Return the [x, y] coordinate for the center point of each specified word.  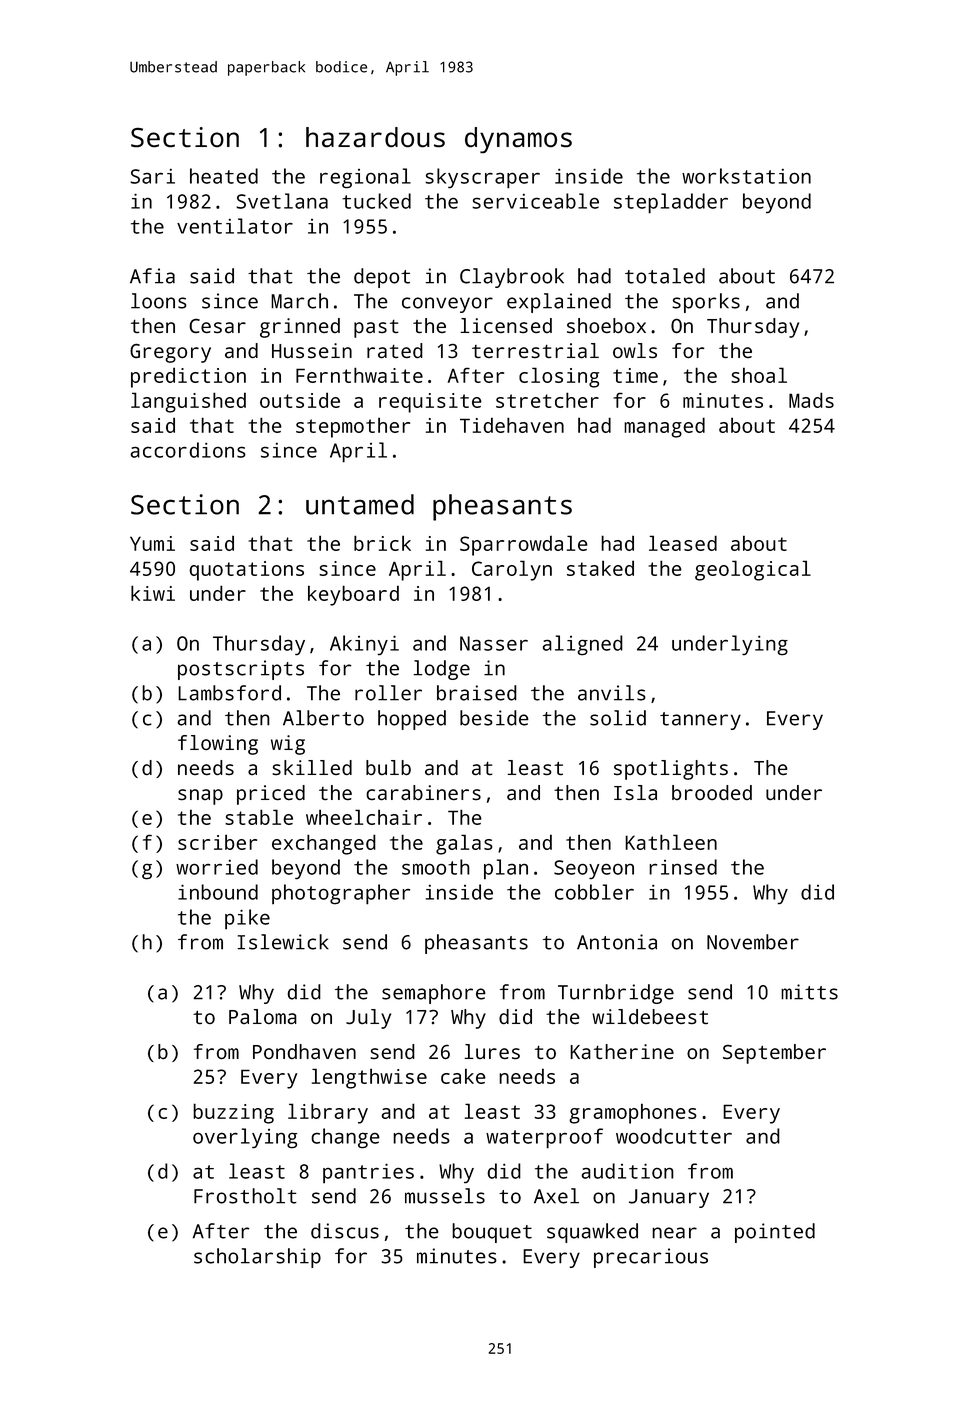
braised [477, 693]
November [753, 942]
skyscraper [482, 178]
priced [271, 795]
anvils [612, 693]
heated [224, 176]
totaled [665, 276]
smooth [436, 867]
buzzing [233, 1113]
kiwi [153, 593]
